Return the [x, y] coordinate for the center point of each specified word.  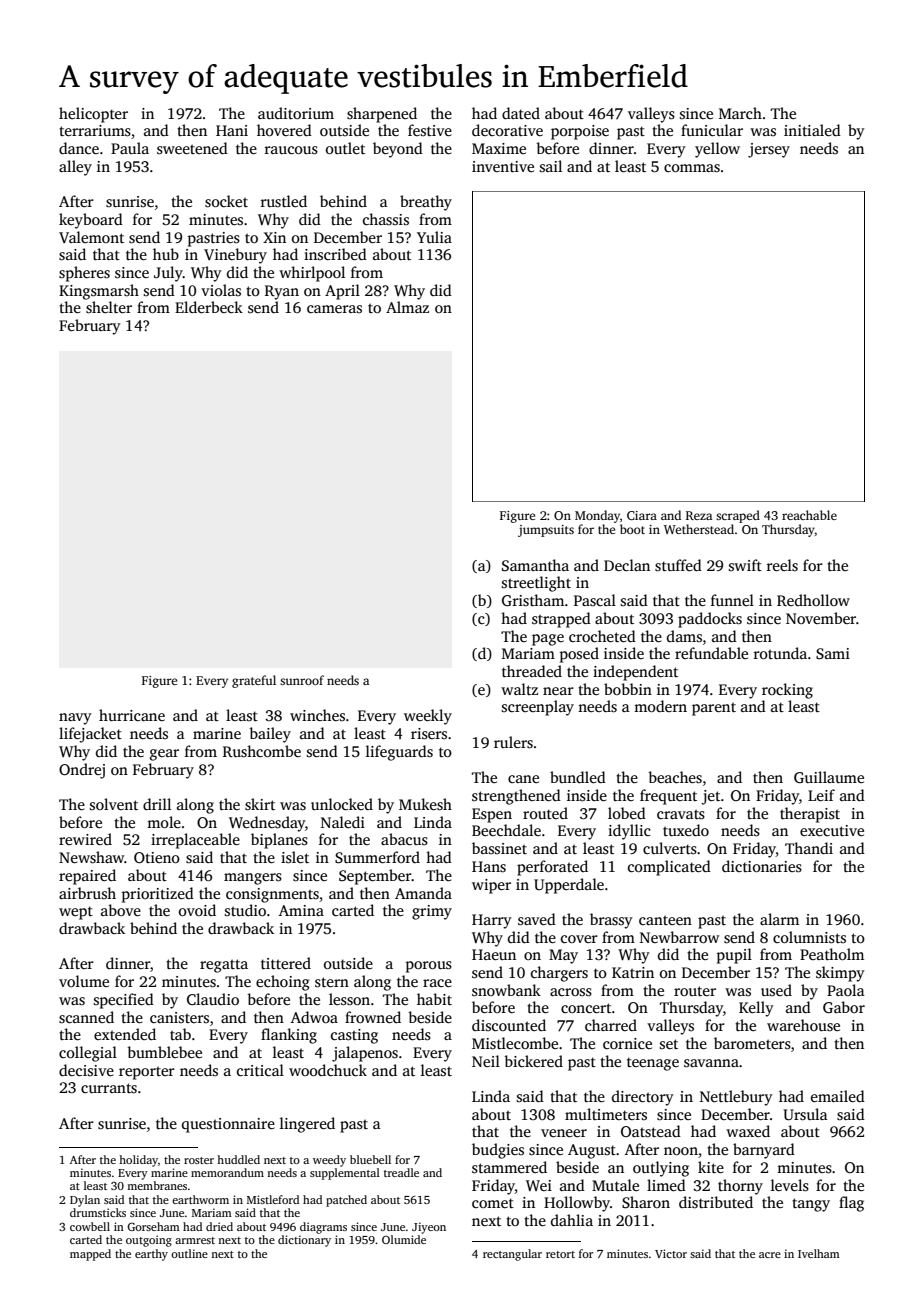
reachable [809, 515]
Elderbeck [209, 307]
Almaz [407, 307]
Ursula [805, 1114]
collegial [88, 1054]
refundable [711, 653]
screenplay [538, 708]
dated [521, 113]
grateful [254, 681]
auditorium [296, 113]
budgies [498, 1151]
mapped [90, 1255]
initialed [812, 130]
